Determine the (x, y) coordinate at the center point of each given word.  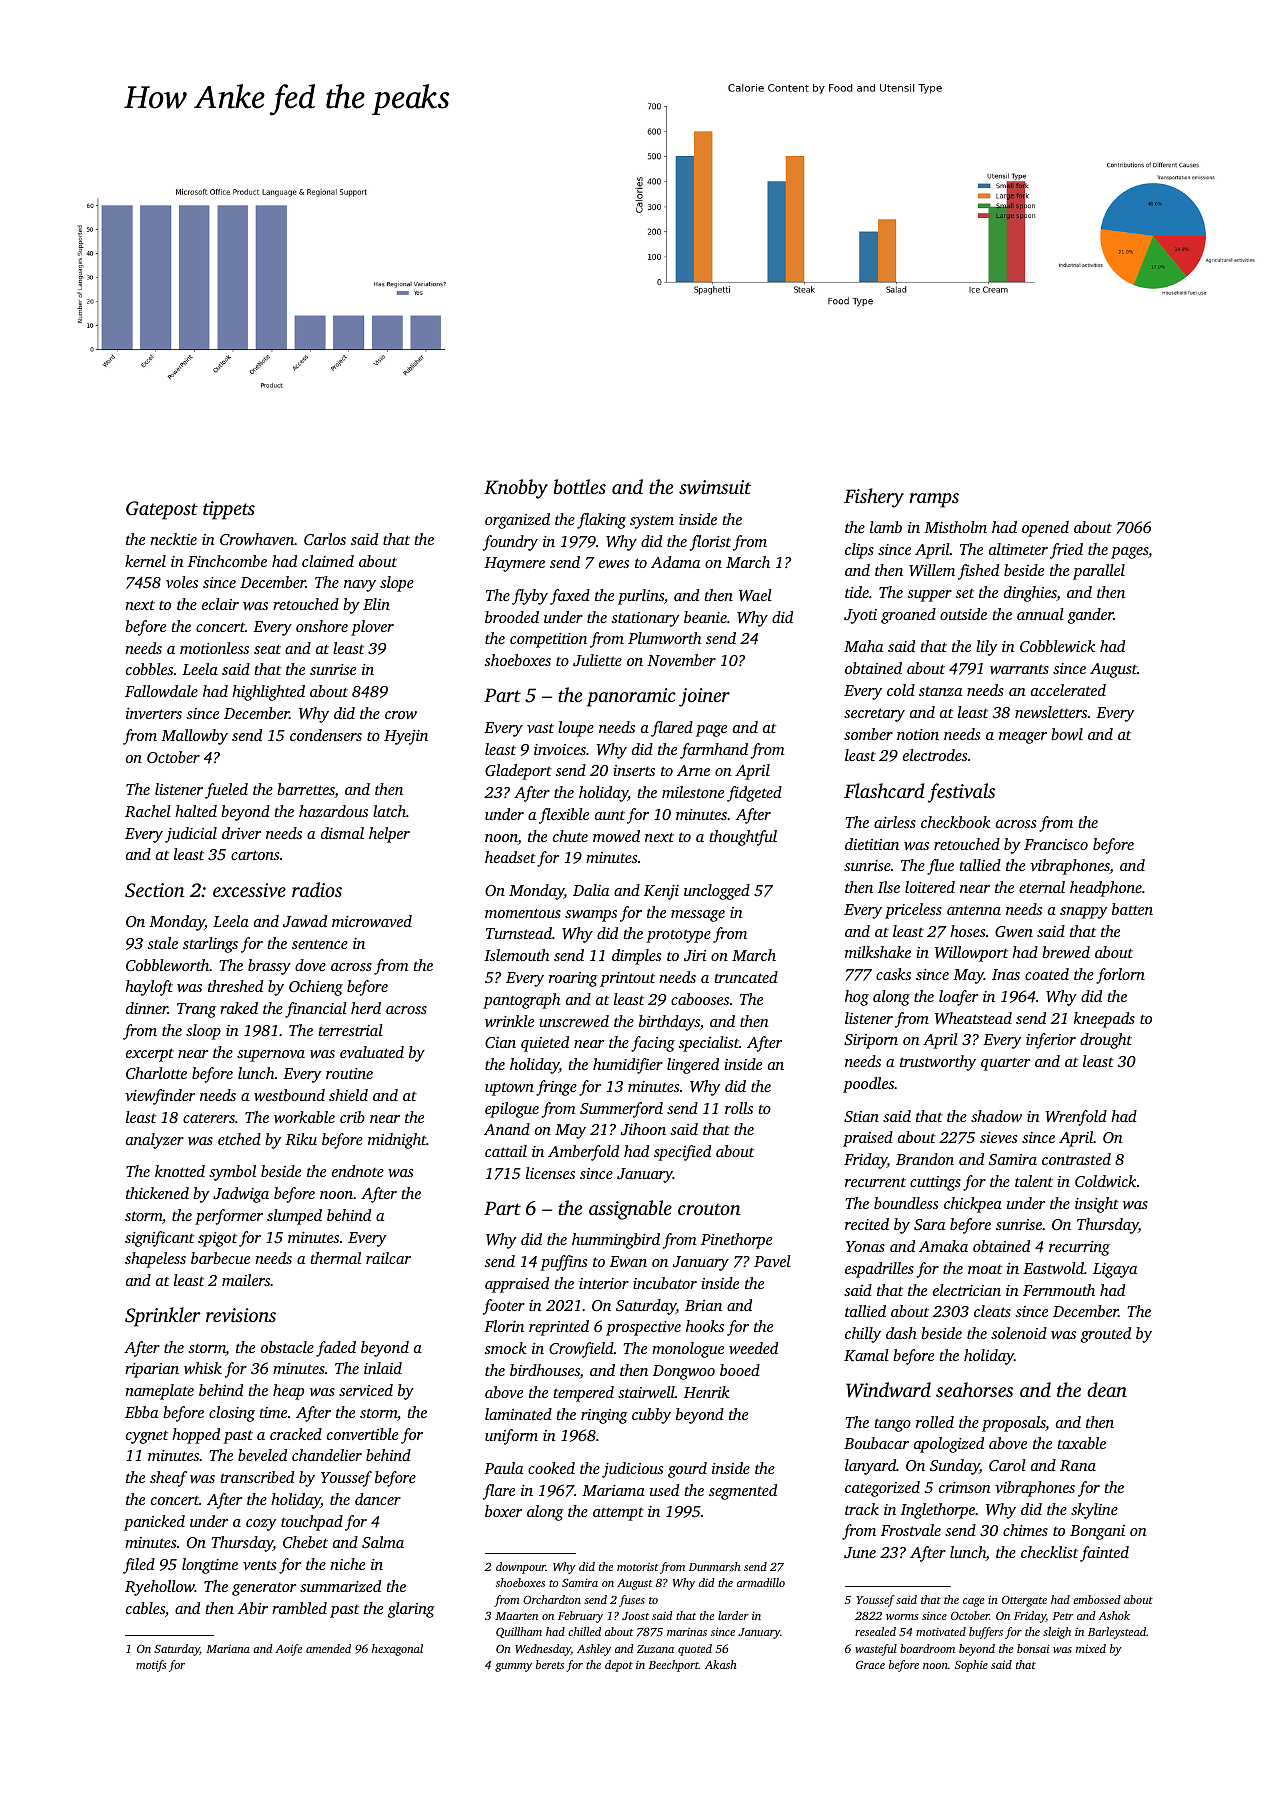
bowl (1067, 734)
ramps (934, 500)
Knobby (516, 489)
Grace (870, 1664)
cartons (255, 855)
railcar (388, 1258)
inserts (634, 770)
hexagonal (397, 1650)
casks (893, 974)
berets (550, 1664)
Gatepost (162, 510)
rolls (739, 1108)
